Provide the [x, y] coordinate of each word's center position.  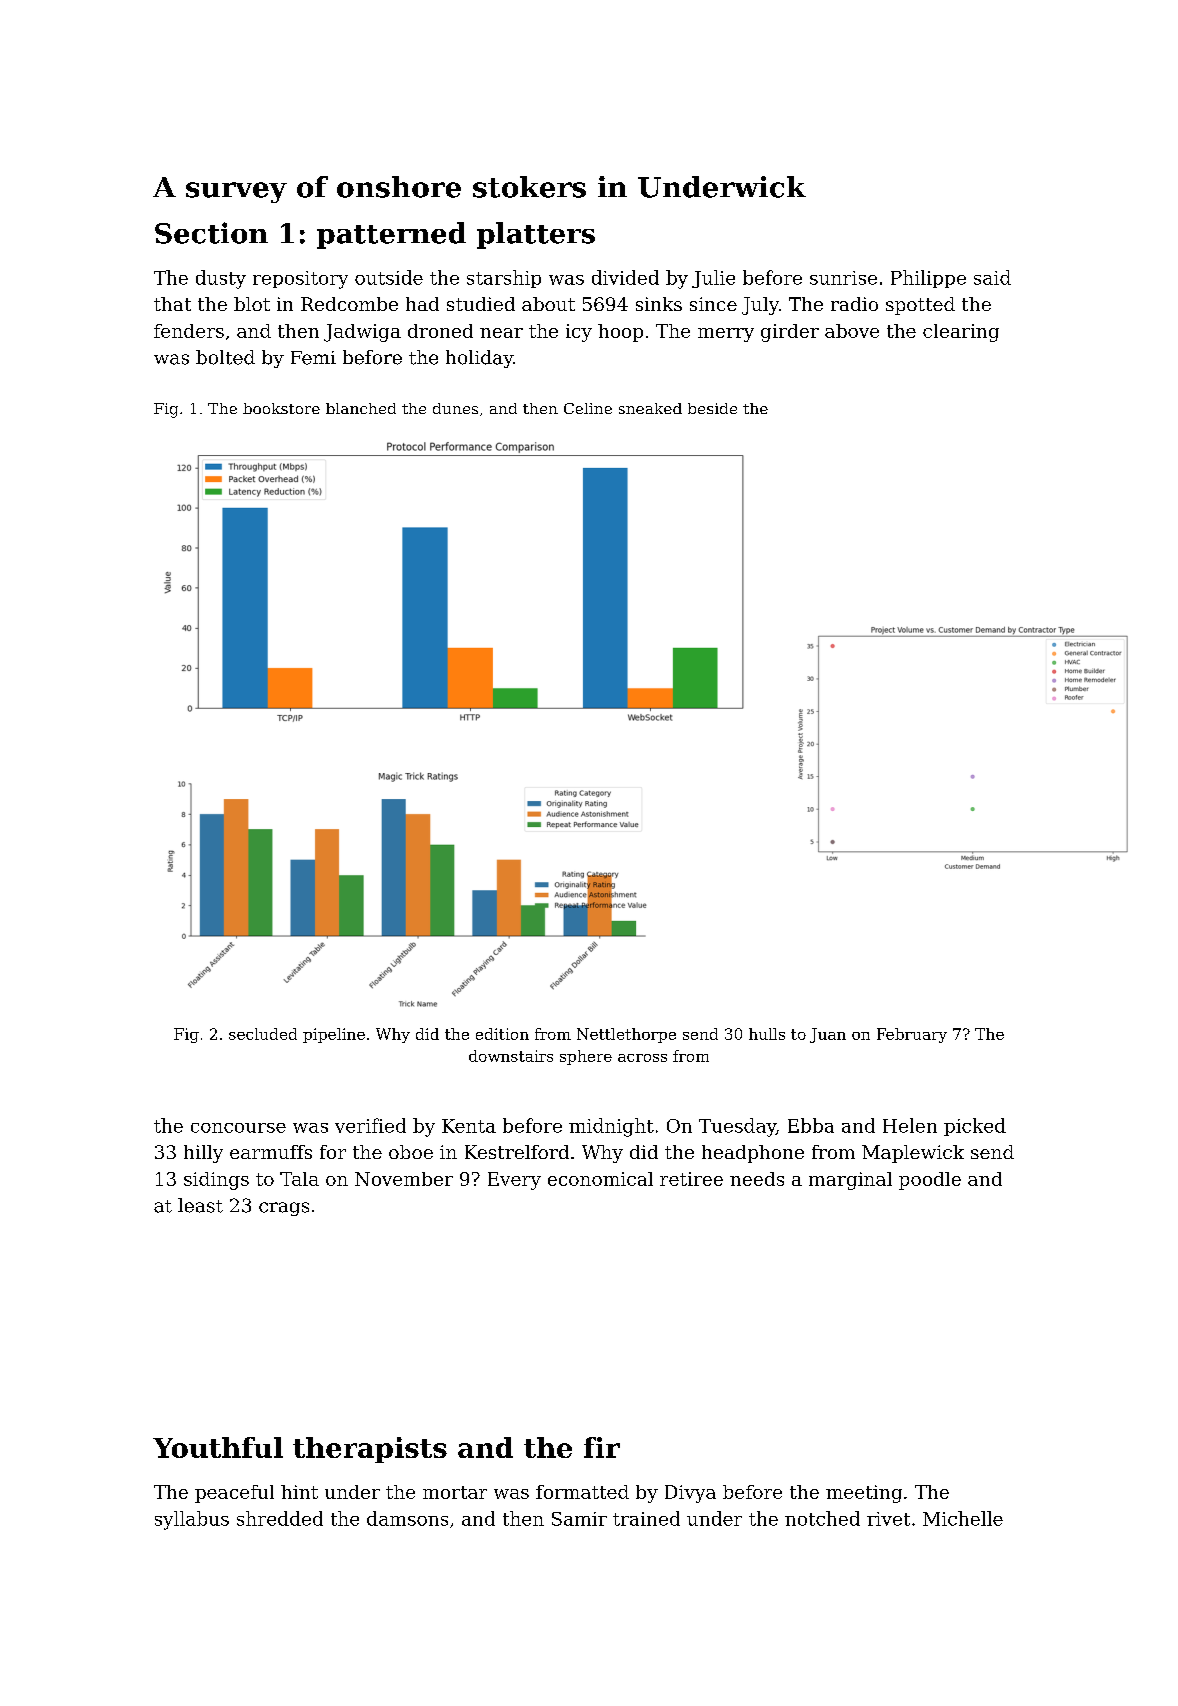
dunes [455, 408]
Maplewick [913, 1154]
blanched [361, 408]
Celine [588, 408]
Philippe [928, 279]
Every [514, 1181]
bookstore [281, 408]
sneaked [650, 408]
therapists [370, 1450]
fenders [189, 331]
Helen [910, 1125]
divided [625, 277]
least [200, 1205]
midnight [611, 1127]
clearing [961, 333]
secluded [263, 1034]
